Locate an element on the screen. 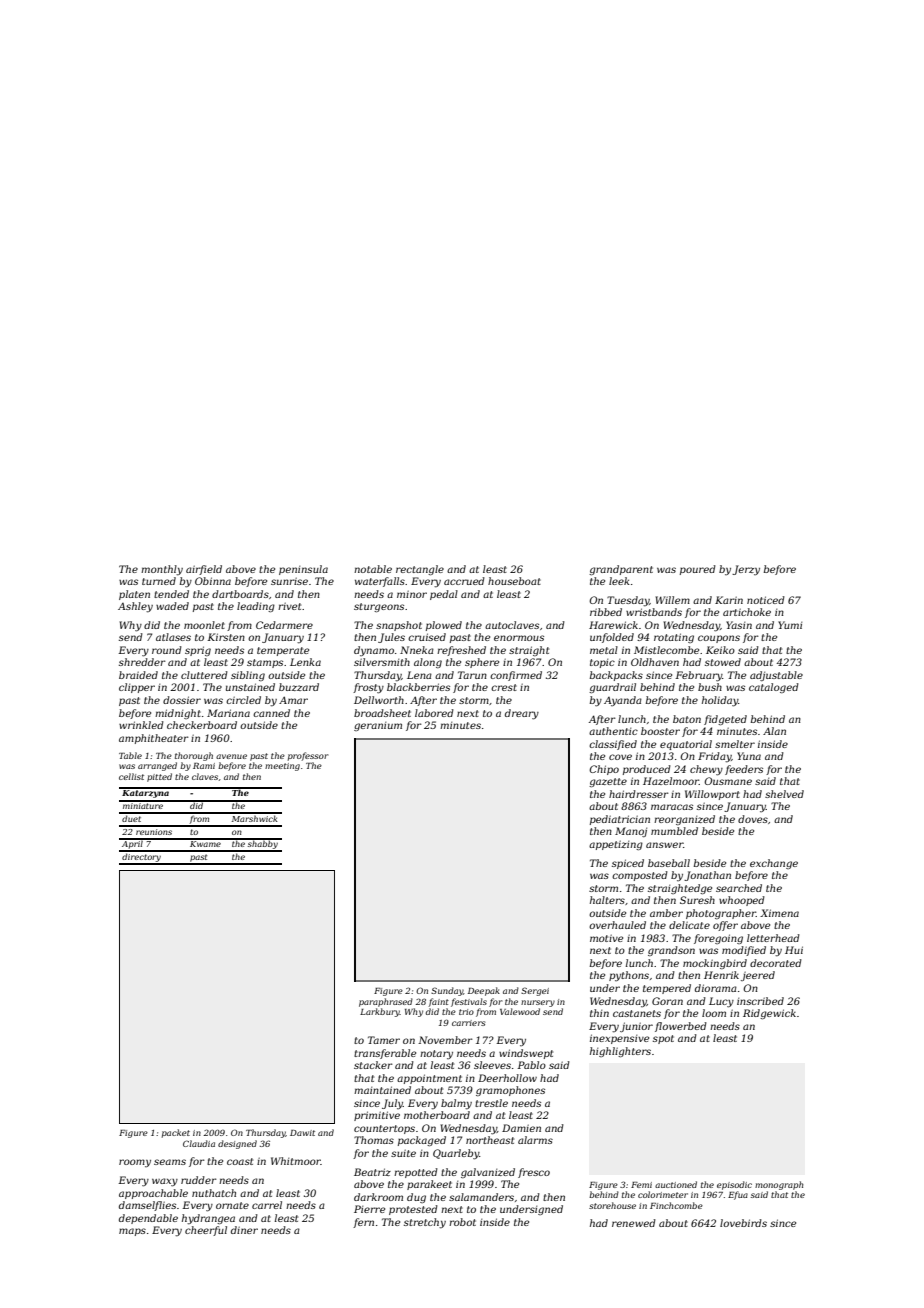 The height and width of the screenshot is (1308, 924). Damien is located at coordinates (521, 1128).
